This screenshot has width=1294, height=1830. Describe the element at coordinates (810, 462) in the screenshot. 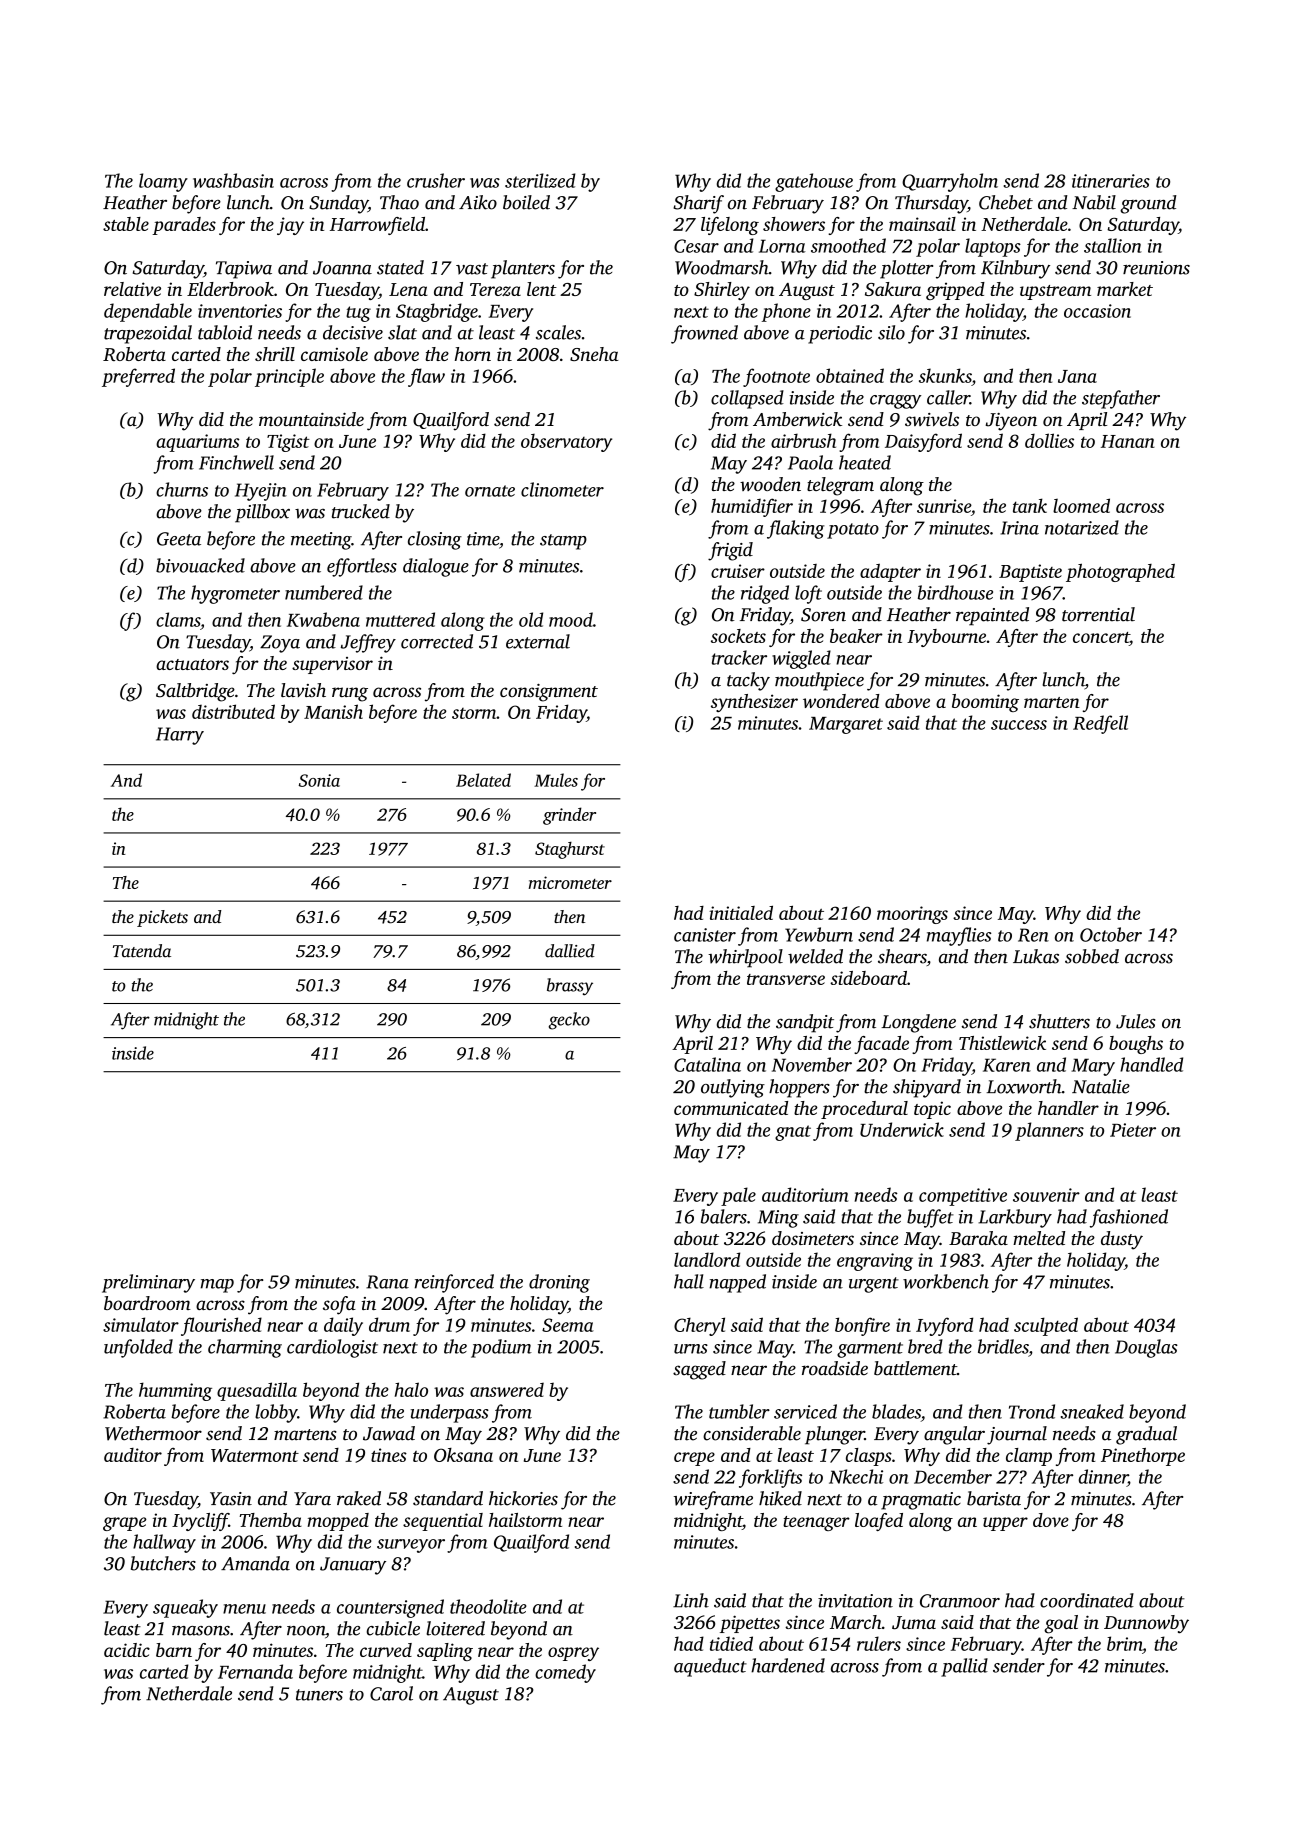

I see `Paola` at that location.
